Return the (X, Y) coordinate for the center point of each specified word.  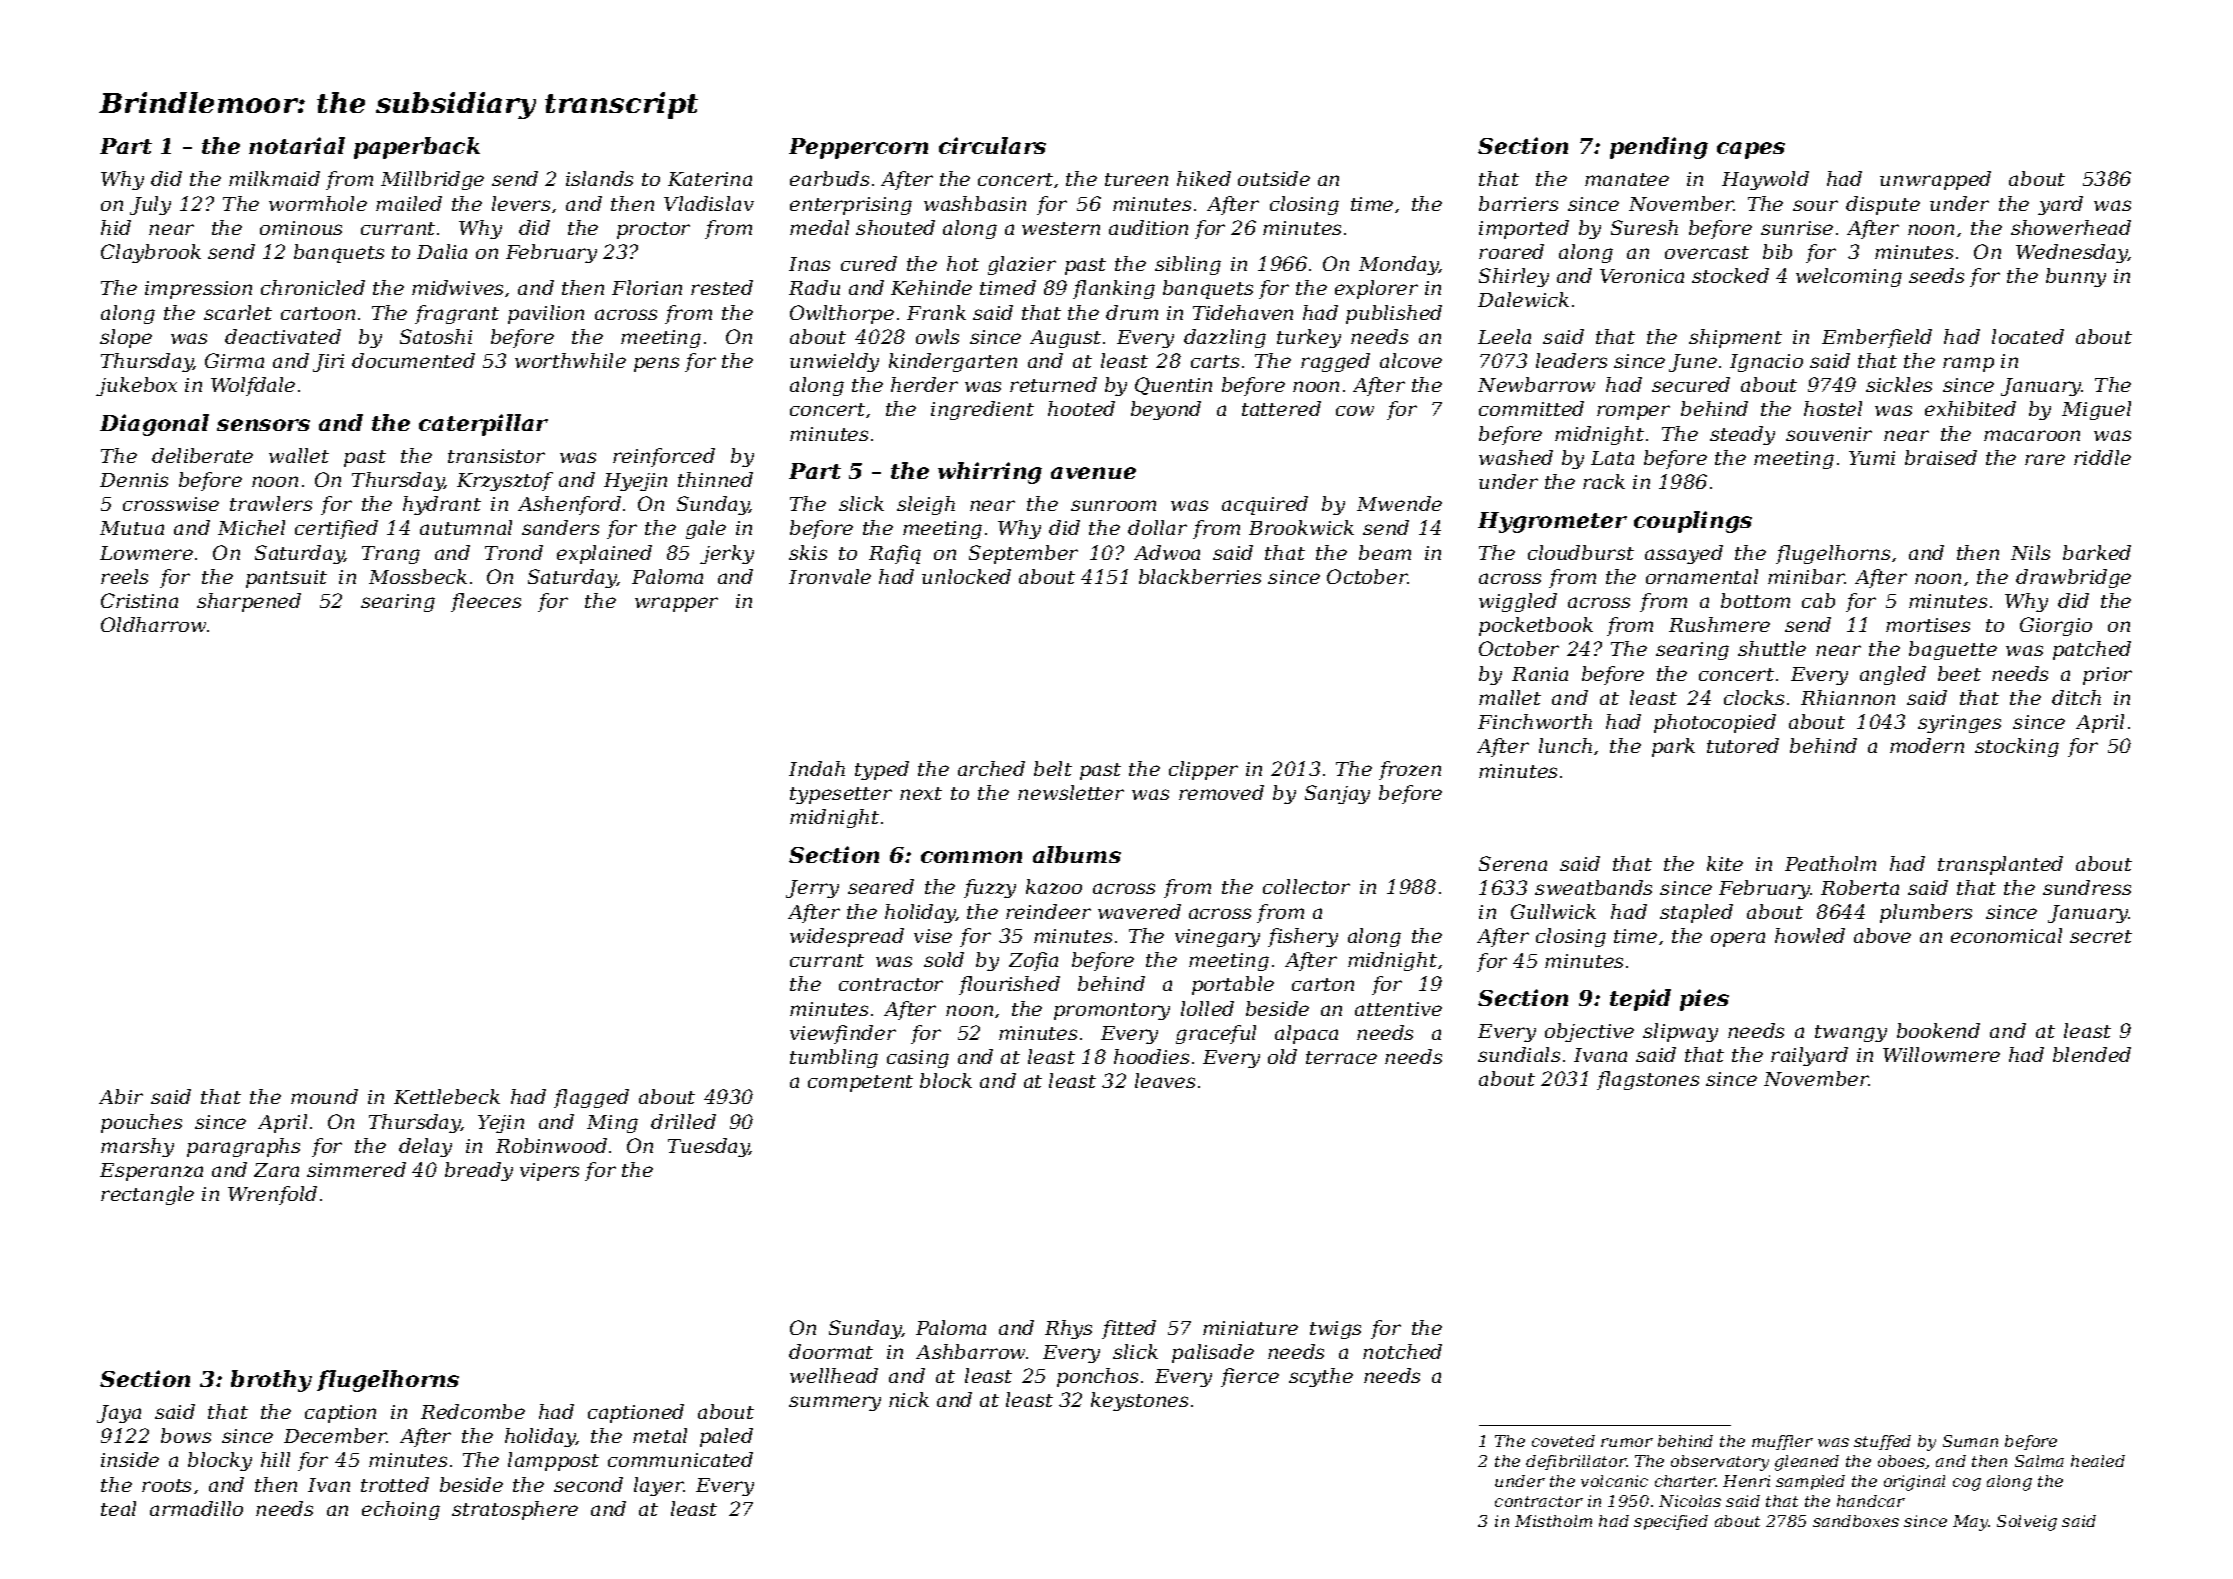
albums (1077, 854)
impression (198, 290)
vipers (549, 1172)
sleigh (926, 505)
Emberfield (1877, 338)
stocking (2017, 747)
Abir (121, 1096)
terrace (1341, 1057)
